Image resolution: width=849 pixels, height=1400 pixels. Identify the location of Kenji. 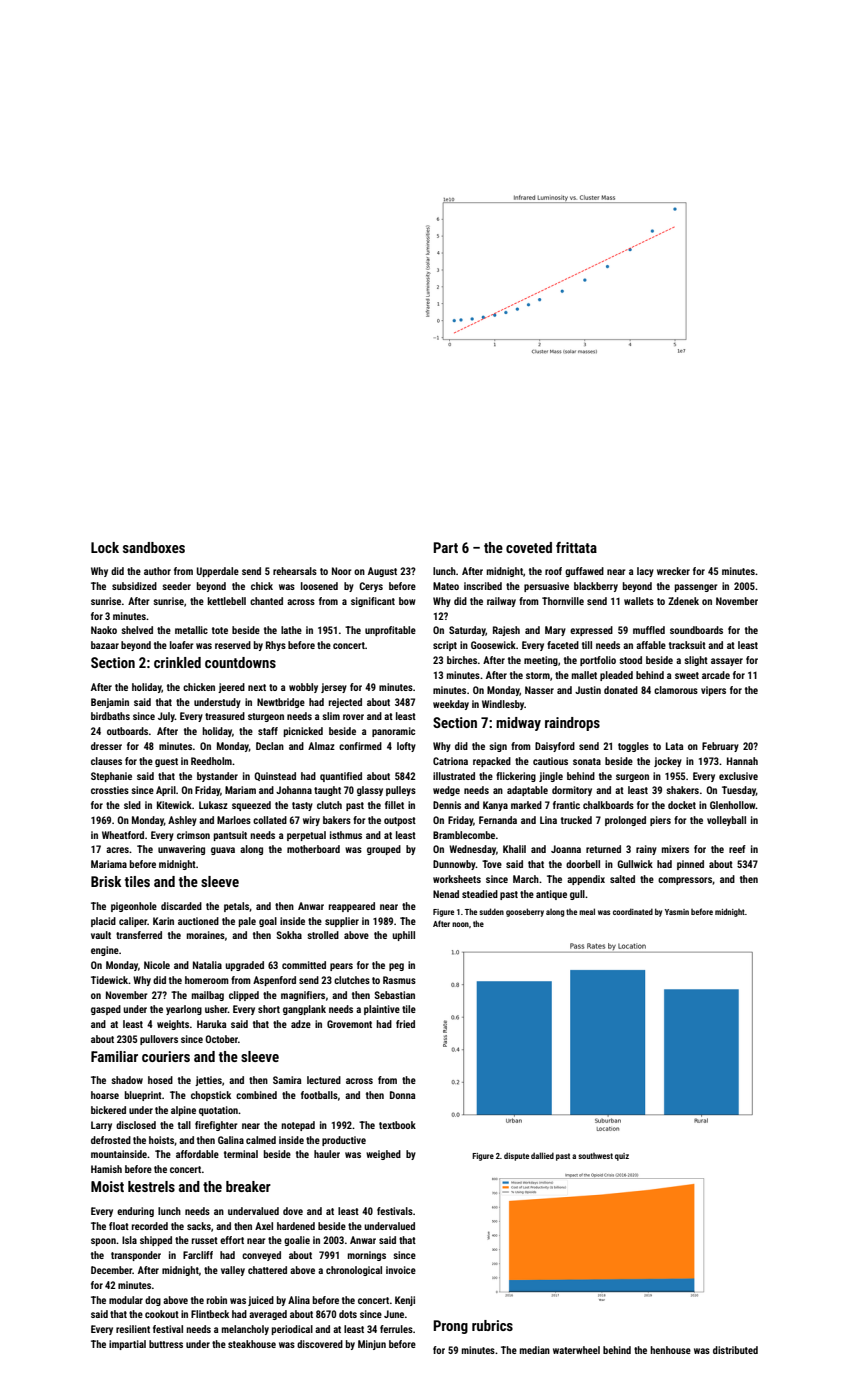
(405, 1301).
